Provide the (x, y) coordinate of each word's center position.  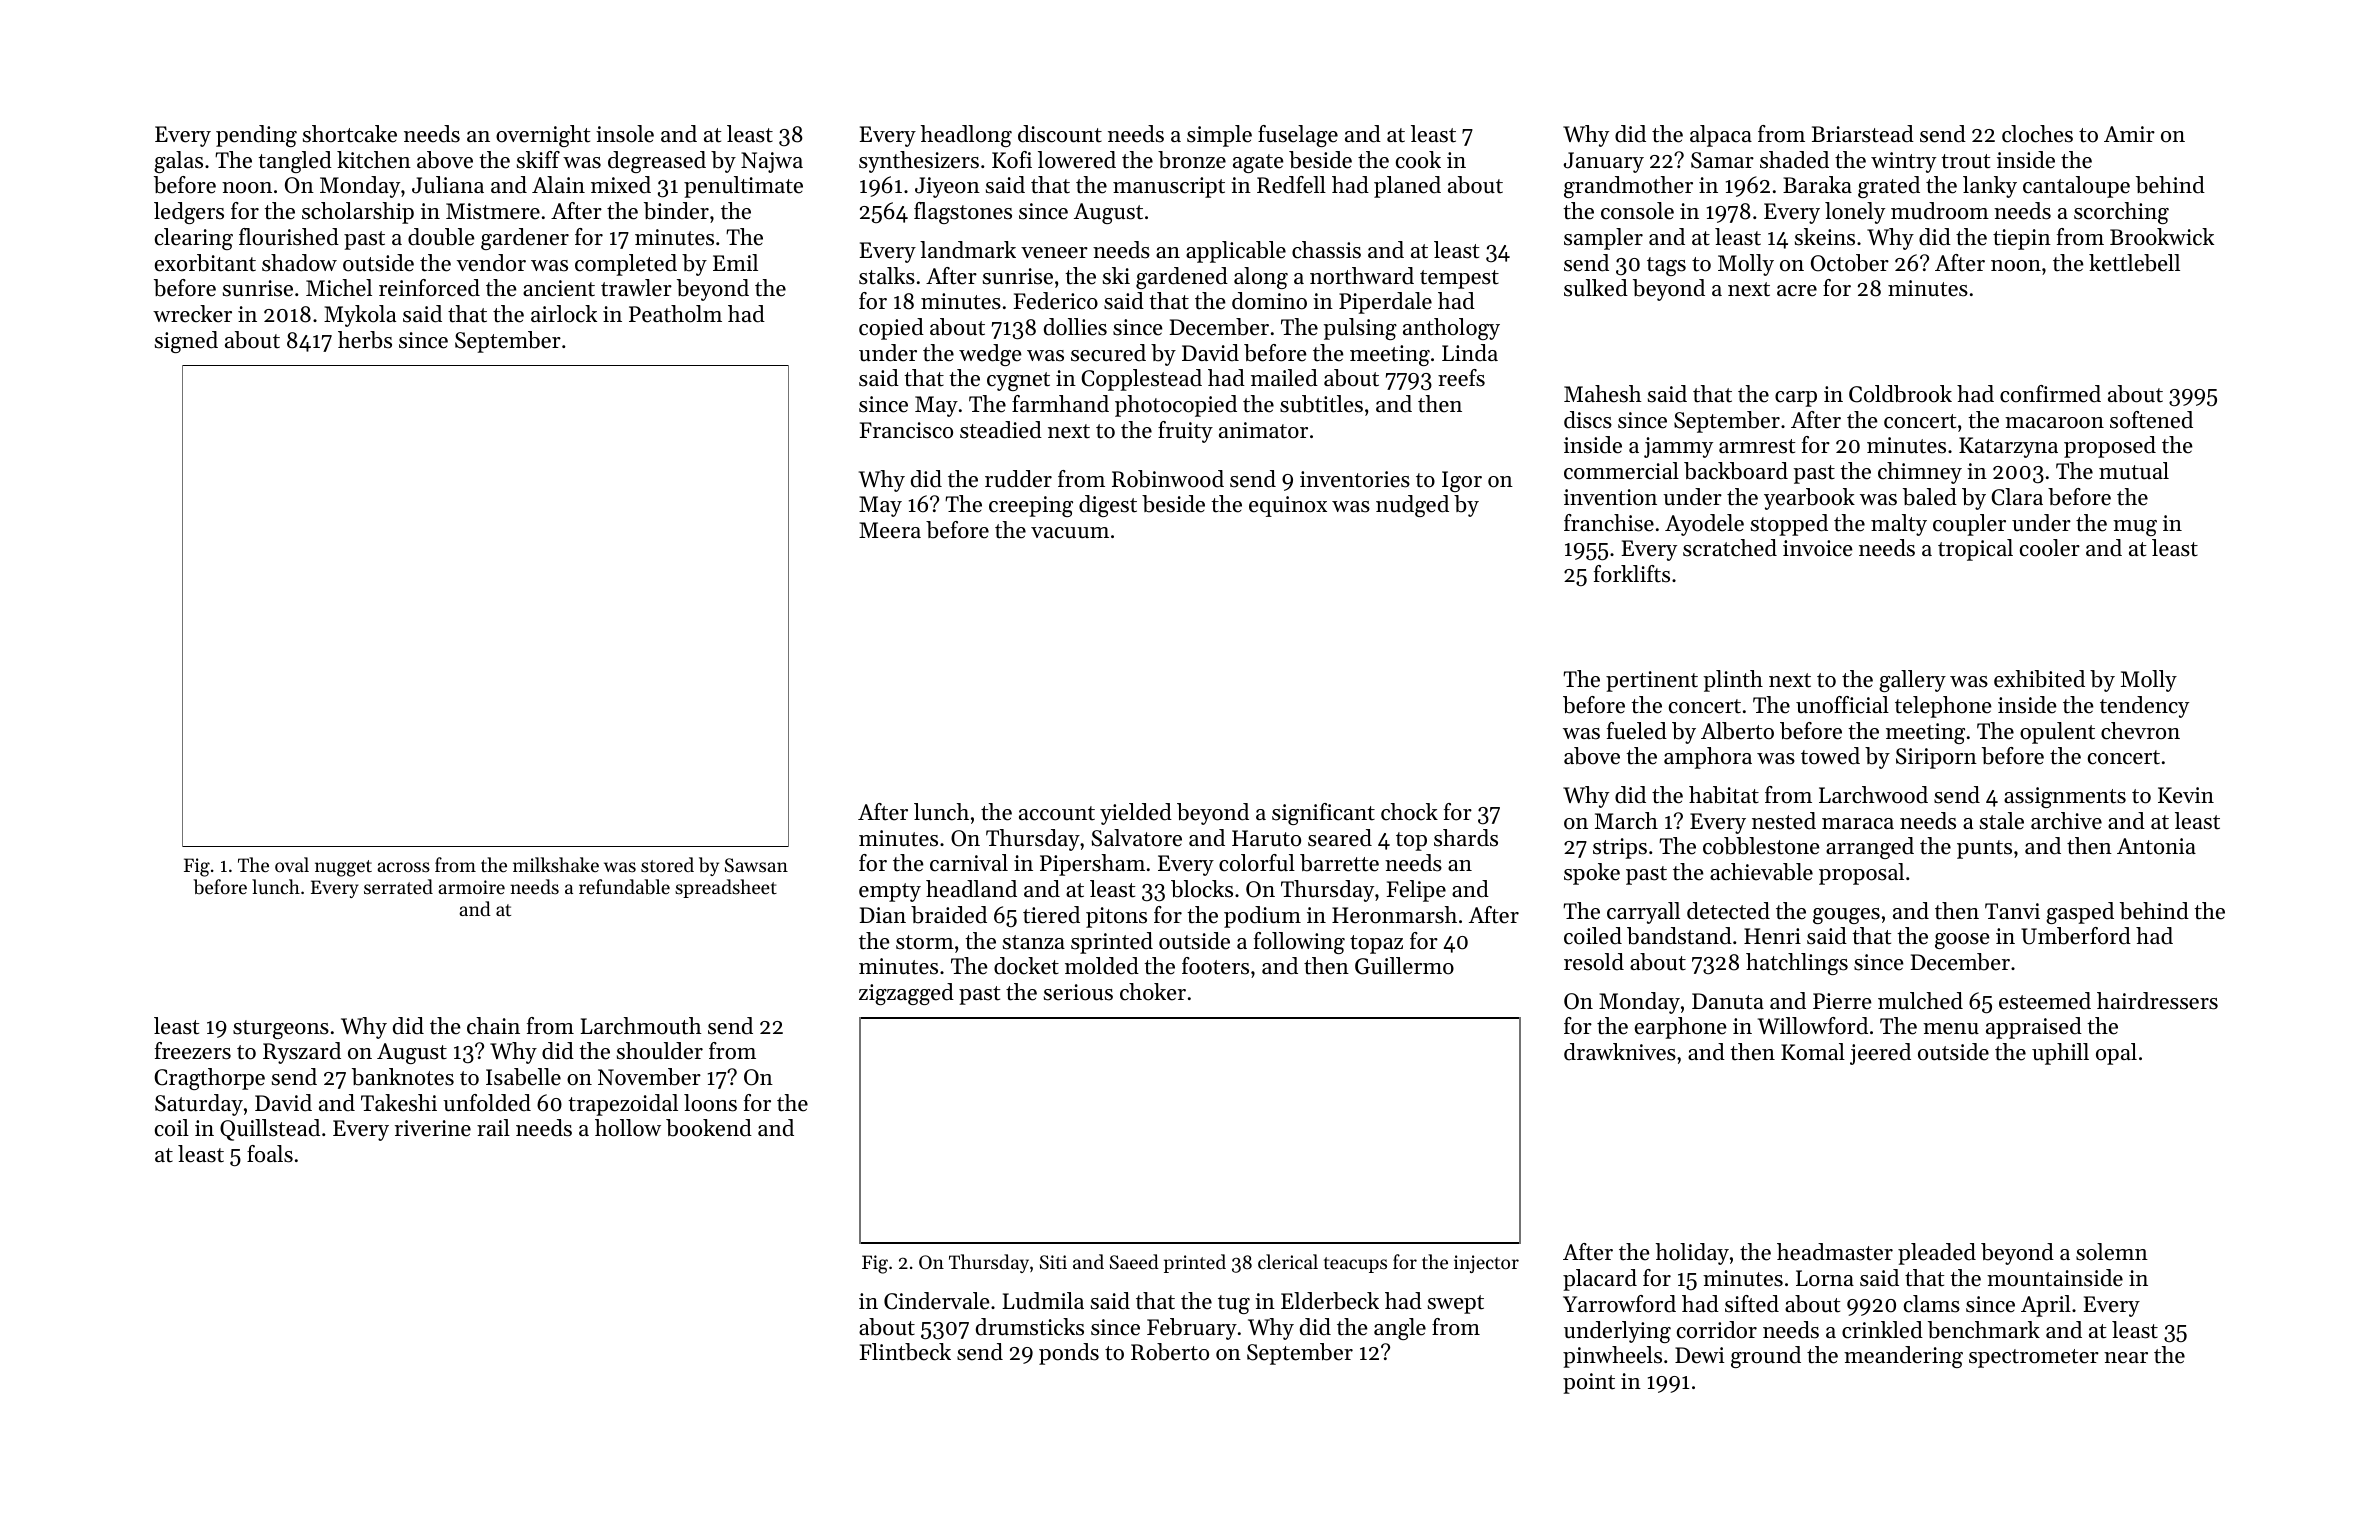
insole (625, 134)
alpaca (1721, 136)
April (2046, 1306)
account (1057, 813)
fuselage (1298, 136)
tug (1234, 1304)
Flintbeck (905, 1352)
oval (292, 864)
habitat (1724, 795)
